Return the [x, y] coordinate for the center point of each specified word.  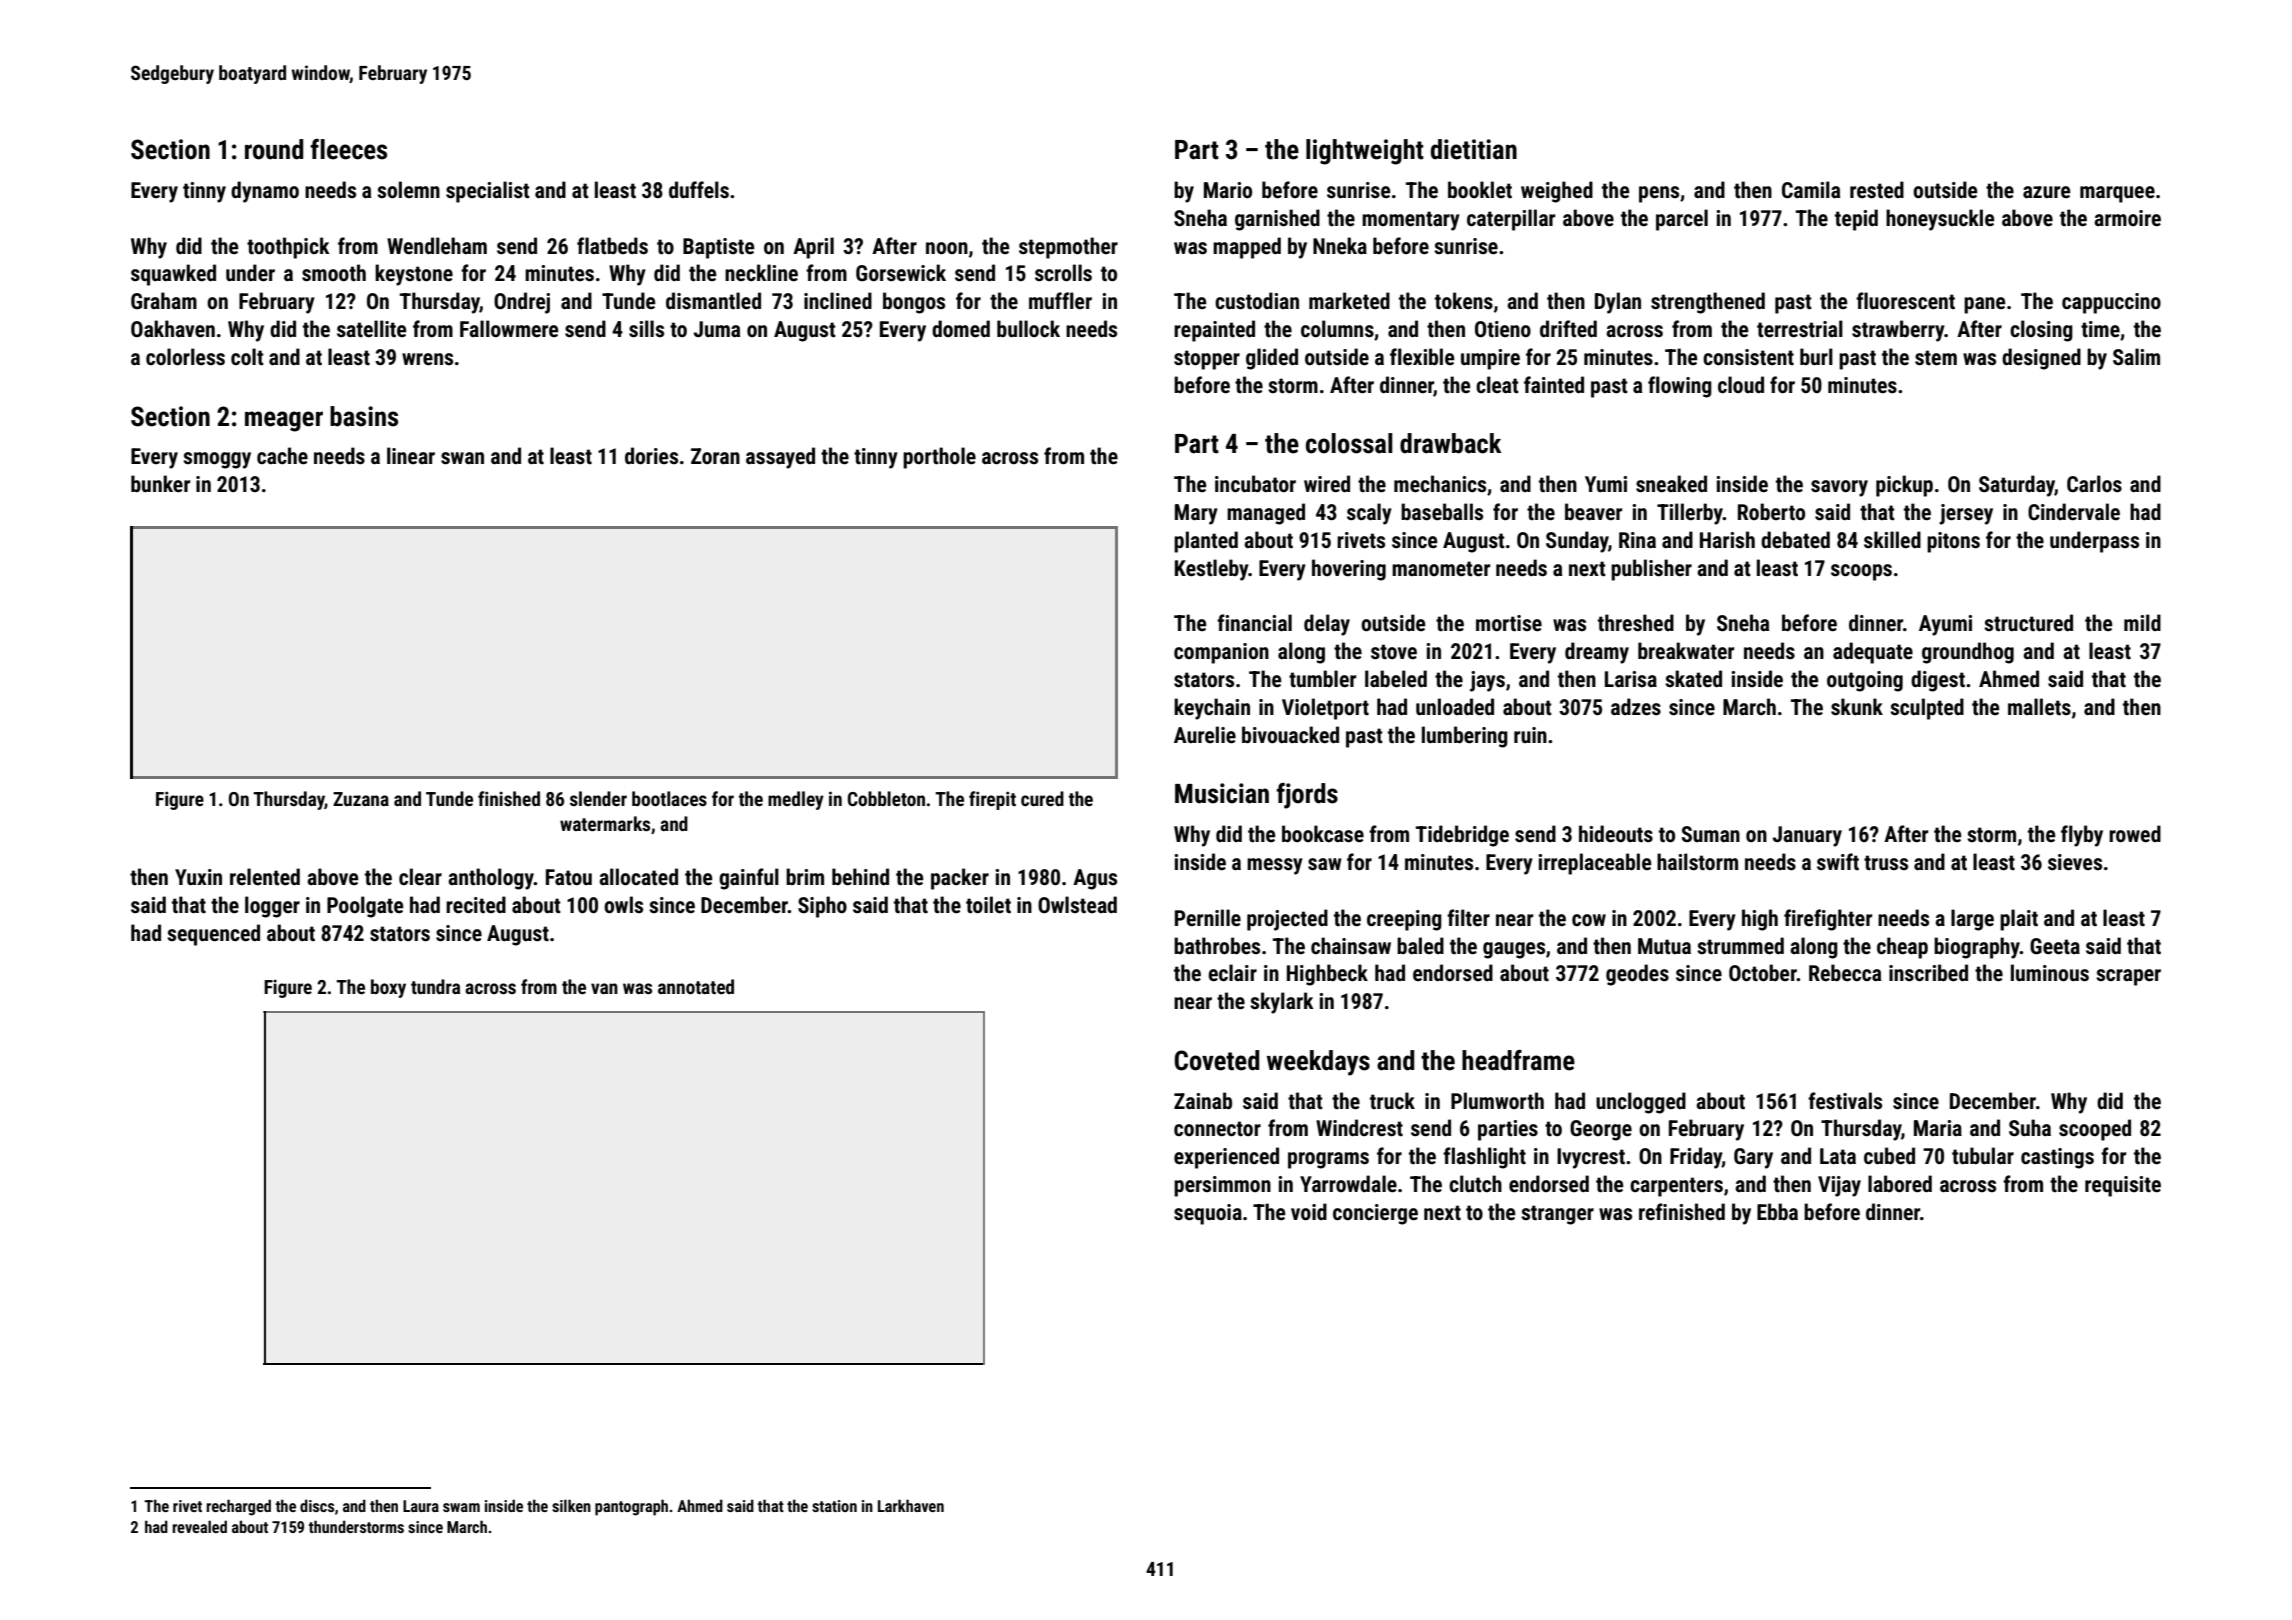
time [2100, 329]
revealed [199, 1526]
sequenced [213, 935]
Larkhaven [911, 1505]
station [834, 1506]
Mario [1228, 190]
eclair [1232, 972]
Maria [1938, 1128]
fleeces [348, 149]
